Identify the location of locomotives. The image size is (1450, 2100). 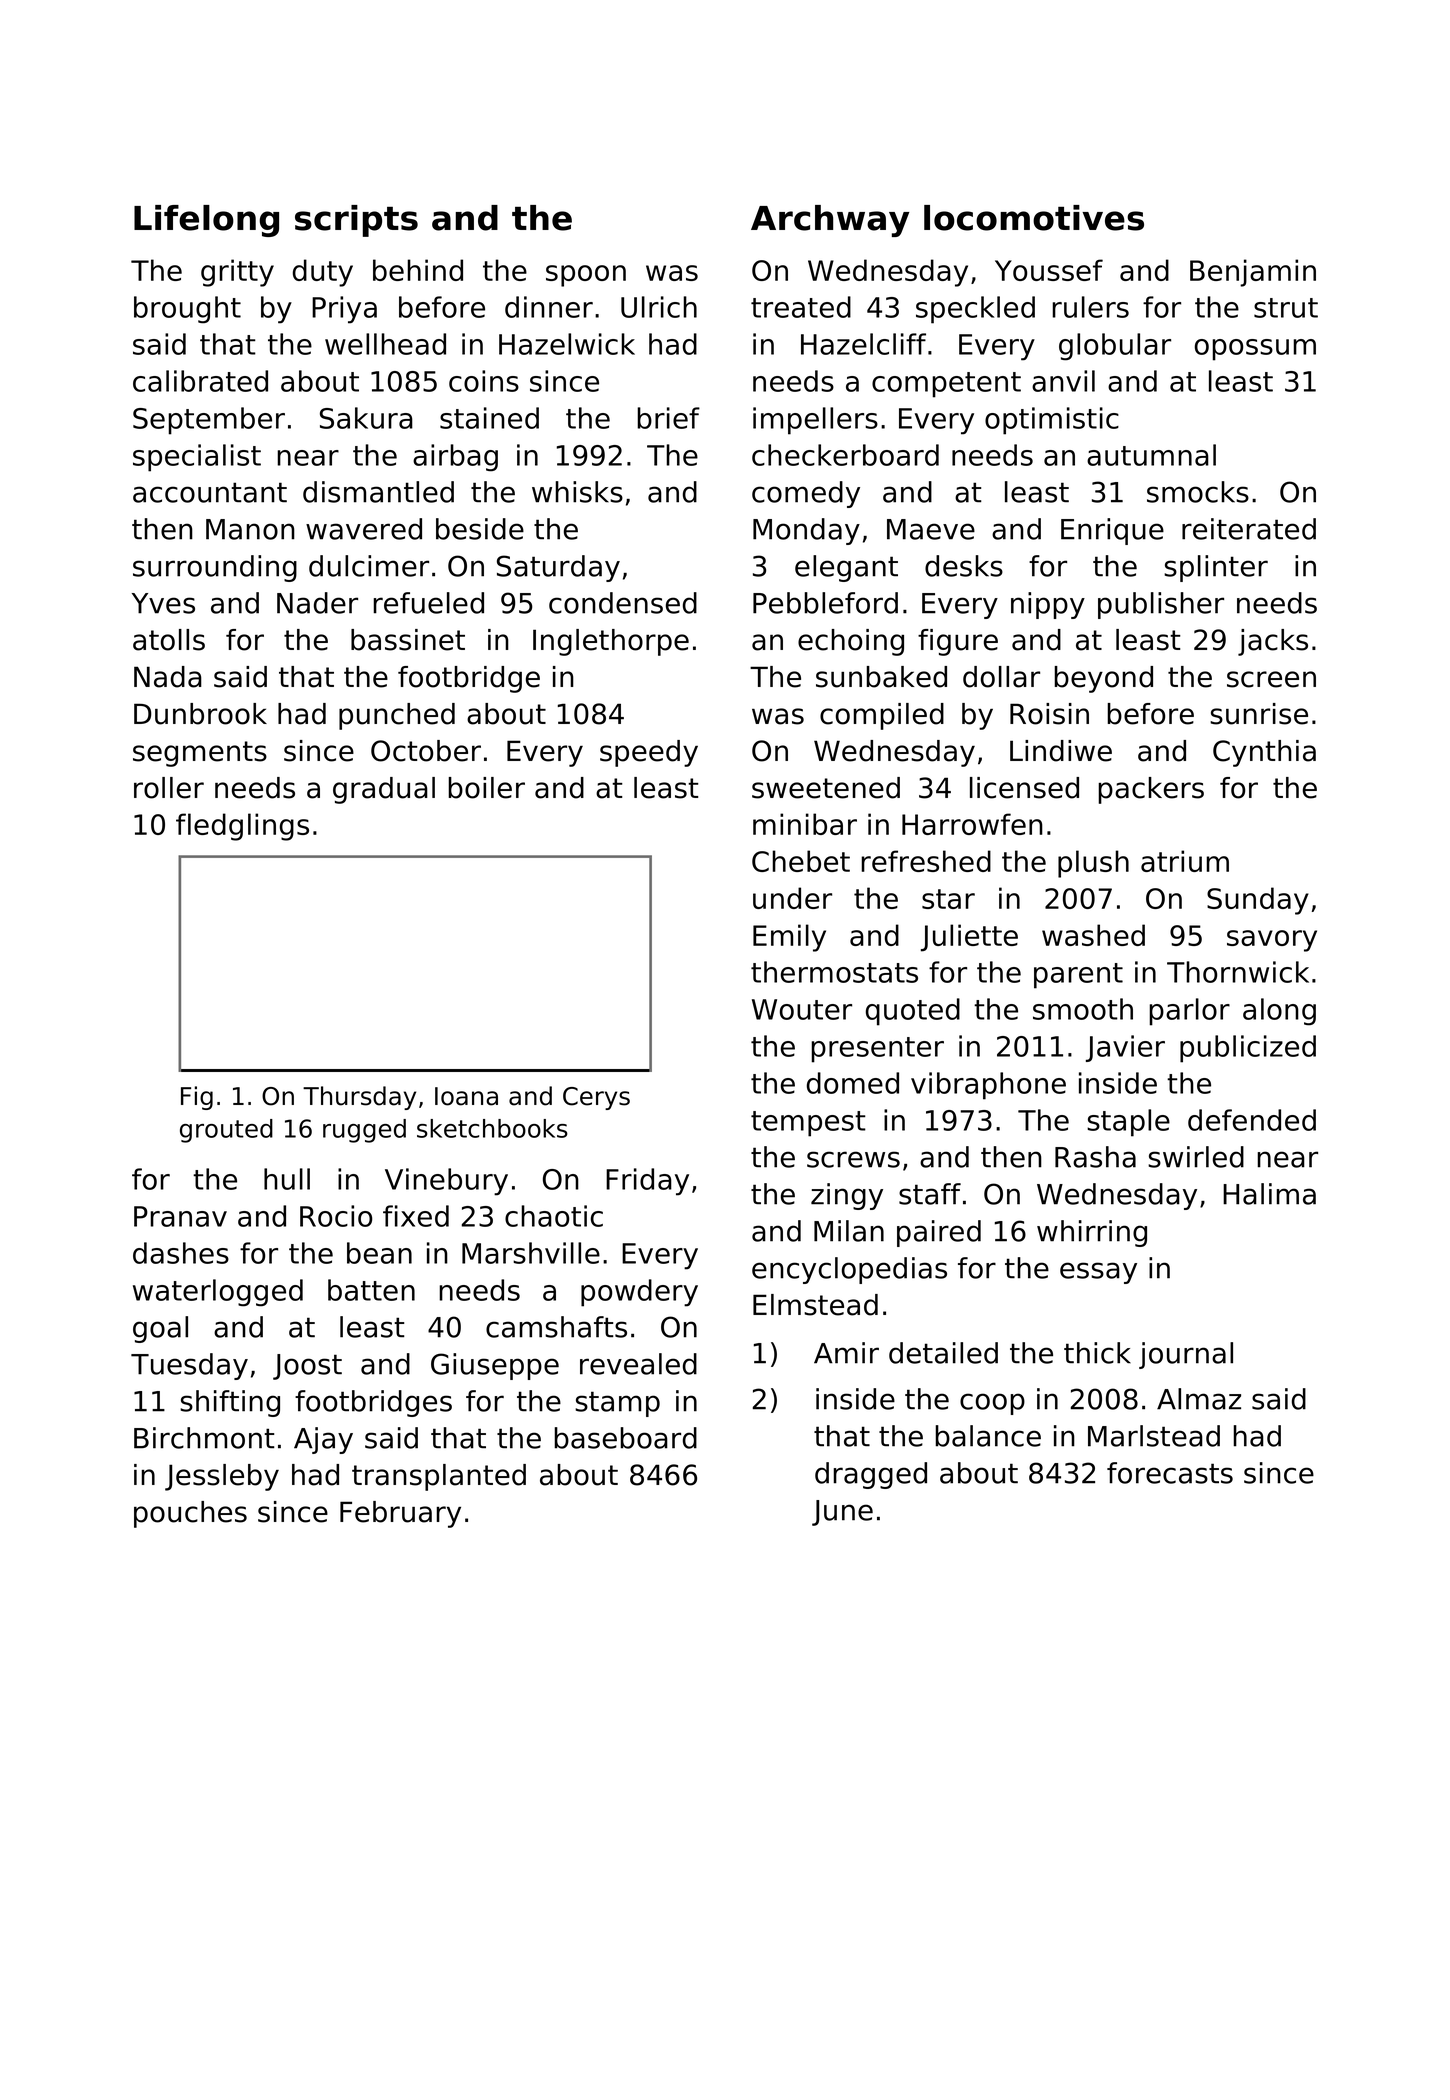
(1034, 218).
